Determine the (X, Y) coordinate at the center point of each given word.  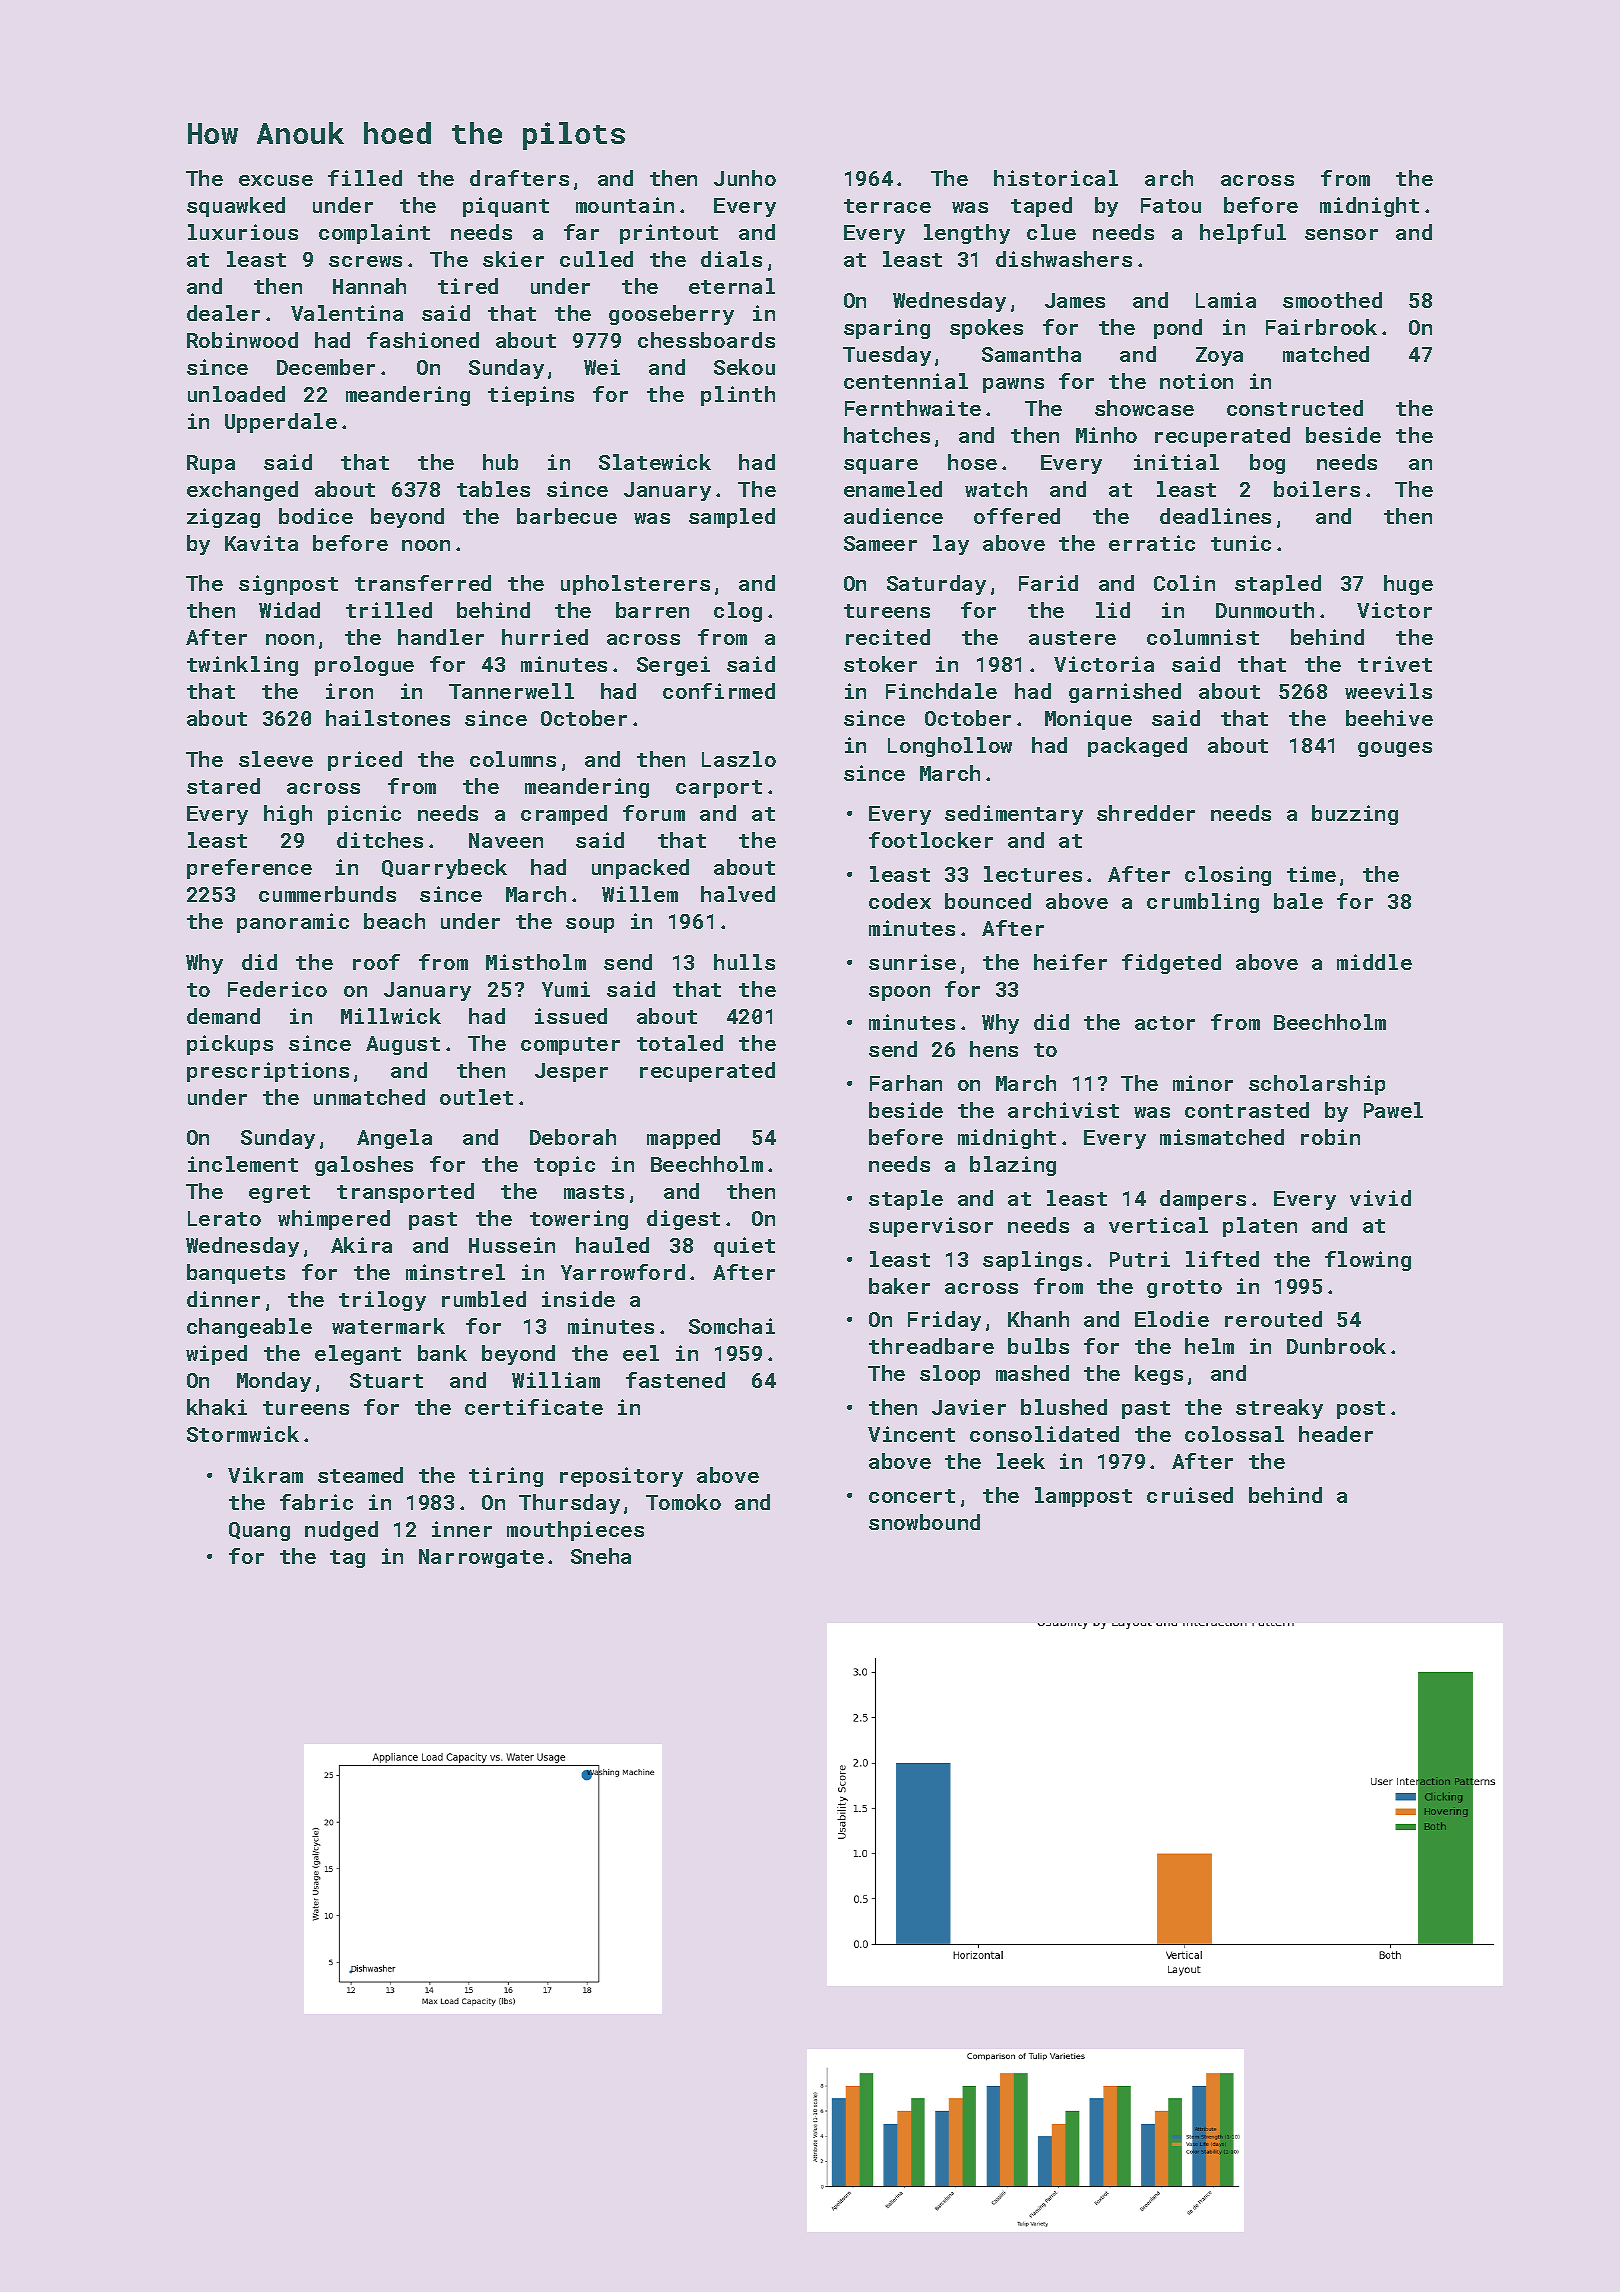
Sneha (601, 1556)
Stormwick (243, 1434)
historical (1056, 178)
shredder (1146, 813)
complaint (374, 234)
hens (994, 1049)
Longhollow (950, 747)
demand (223, 1016)
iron (349, 691)
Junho (745, 178)
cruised (1190, 1495)
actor (1165, 1023)
